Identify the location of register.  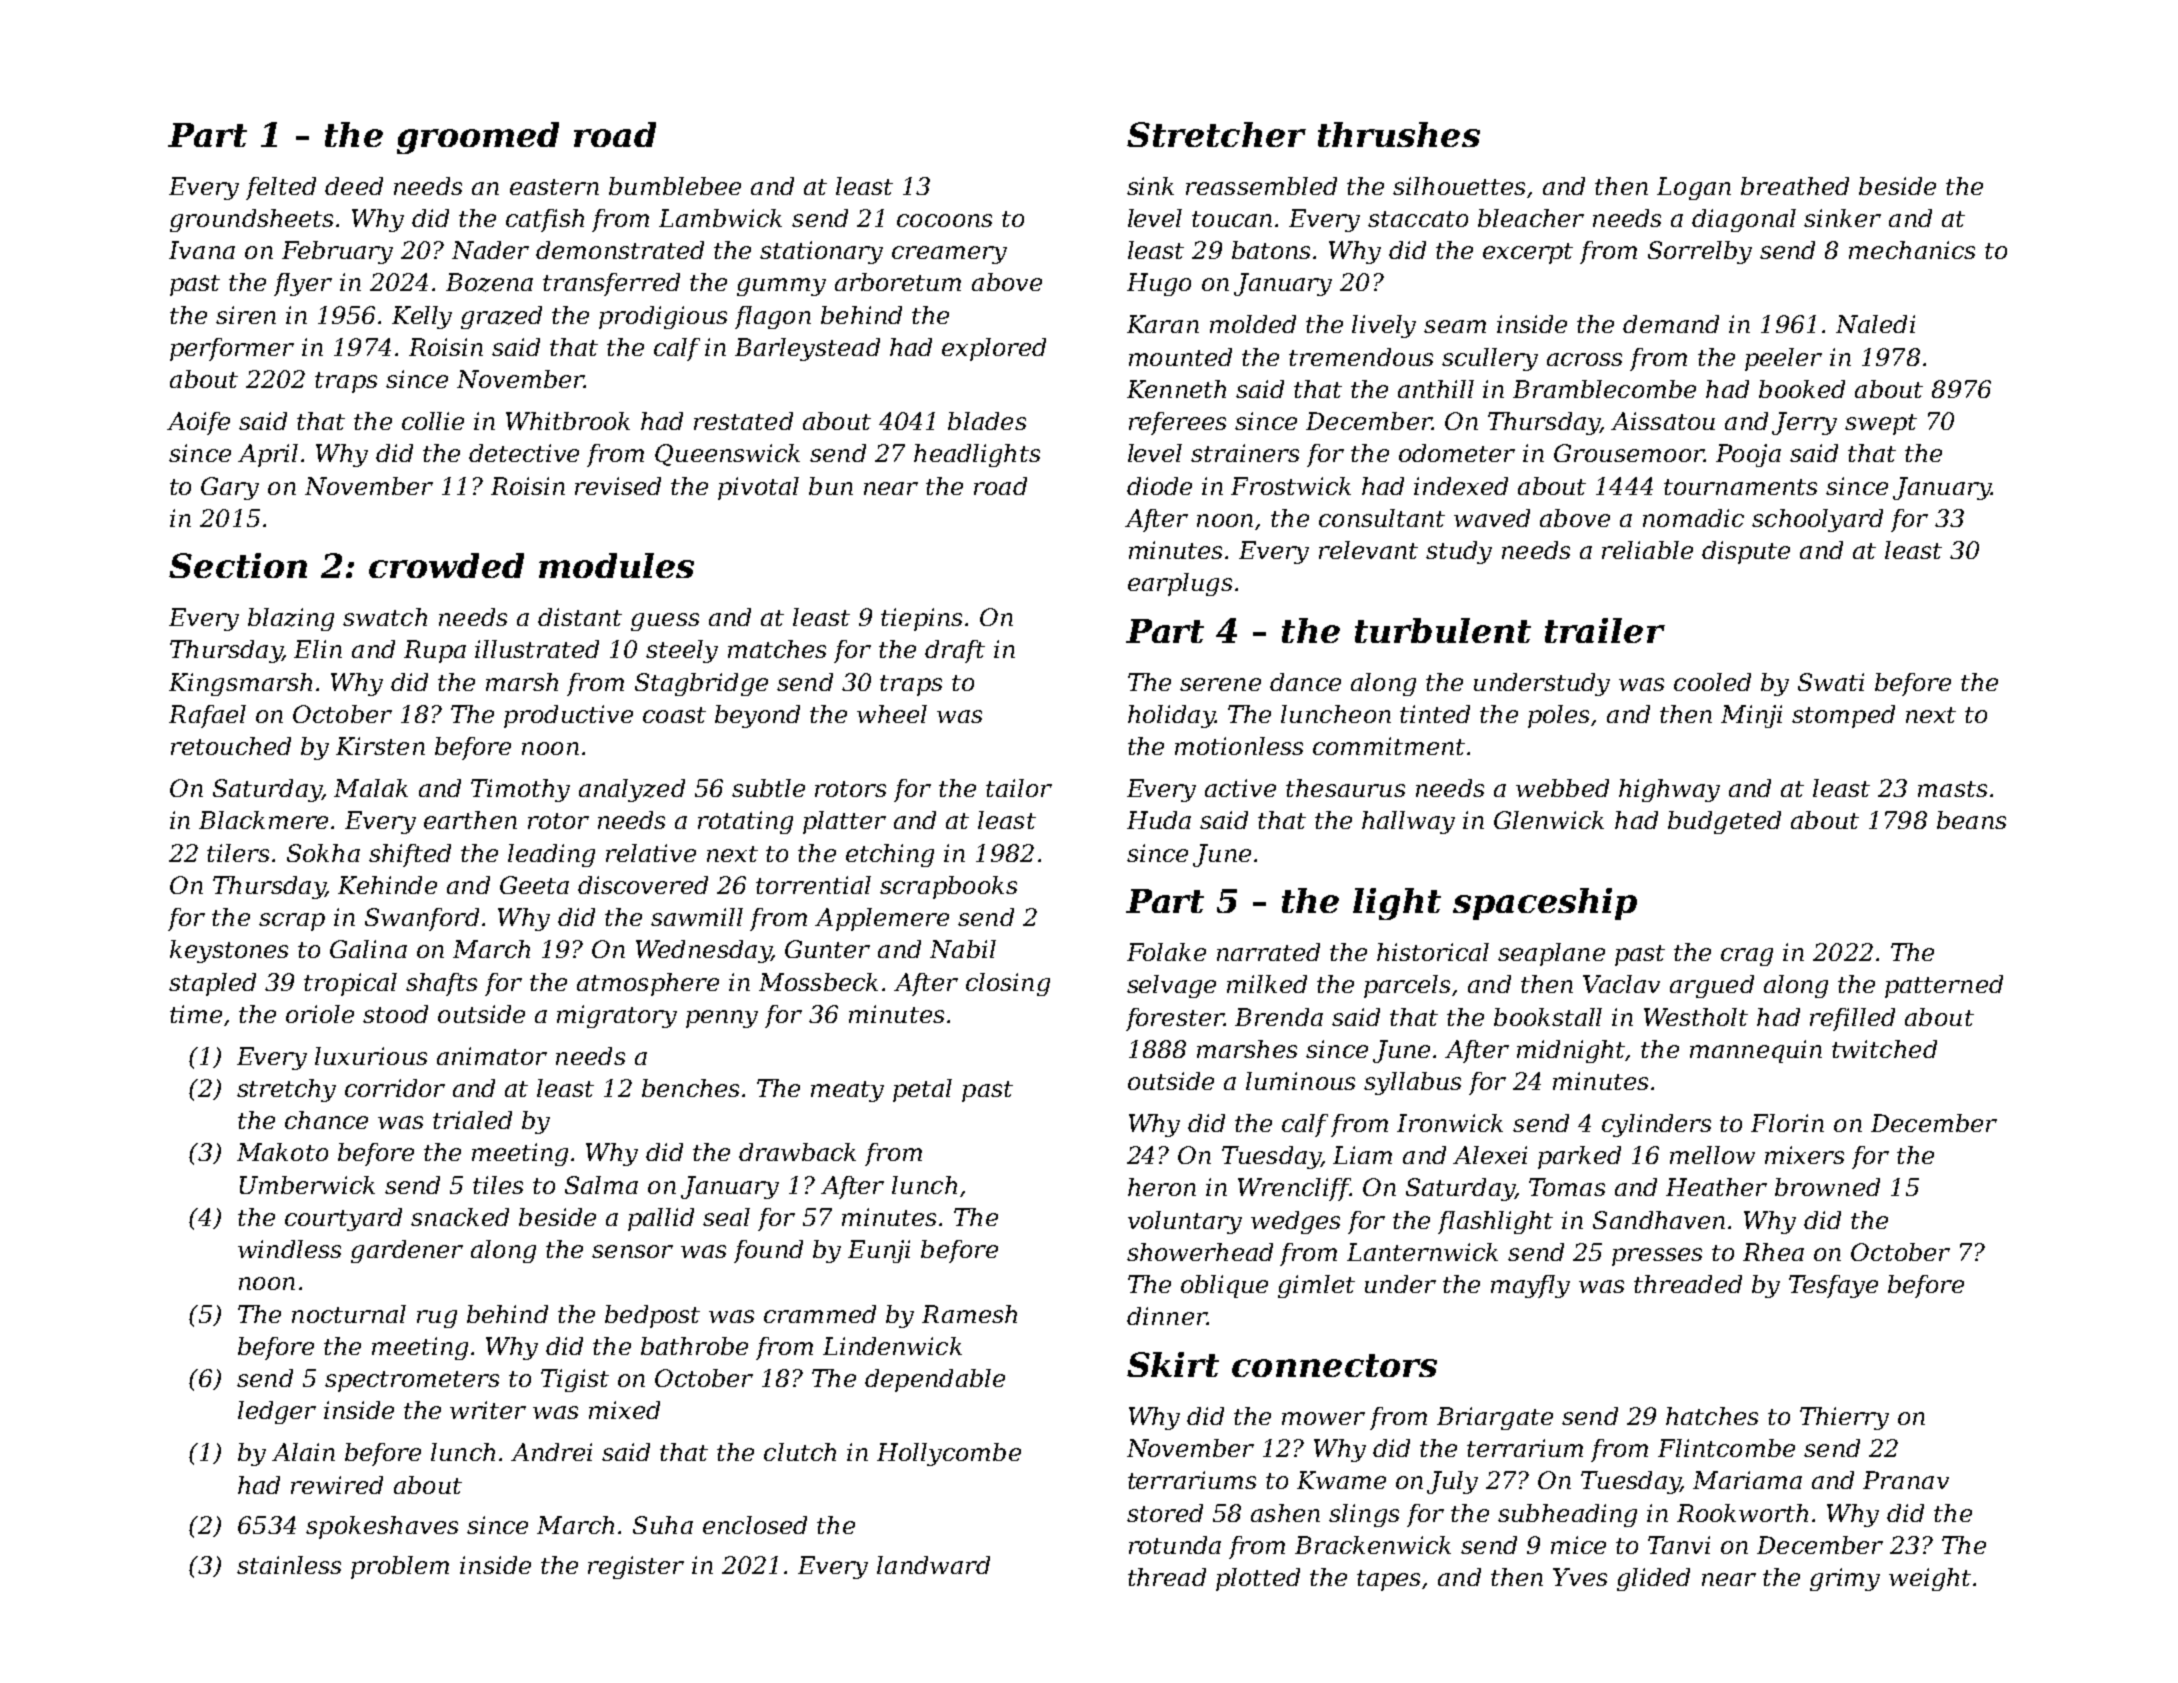
(636, 1567).
